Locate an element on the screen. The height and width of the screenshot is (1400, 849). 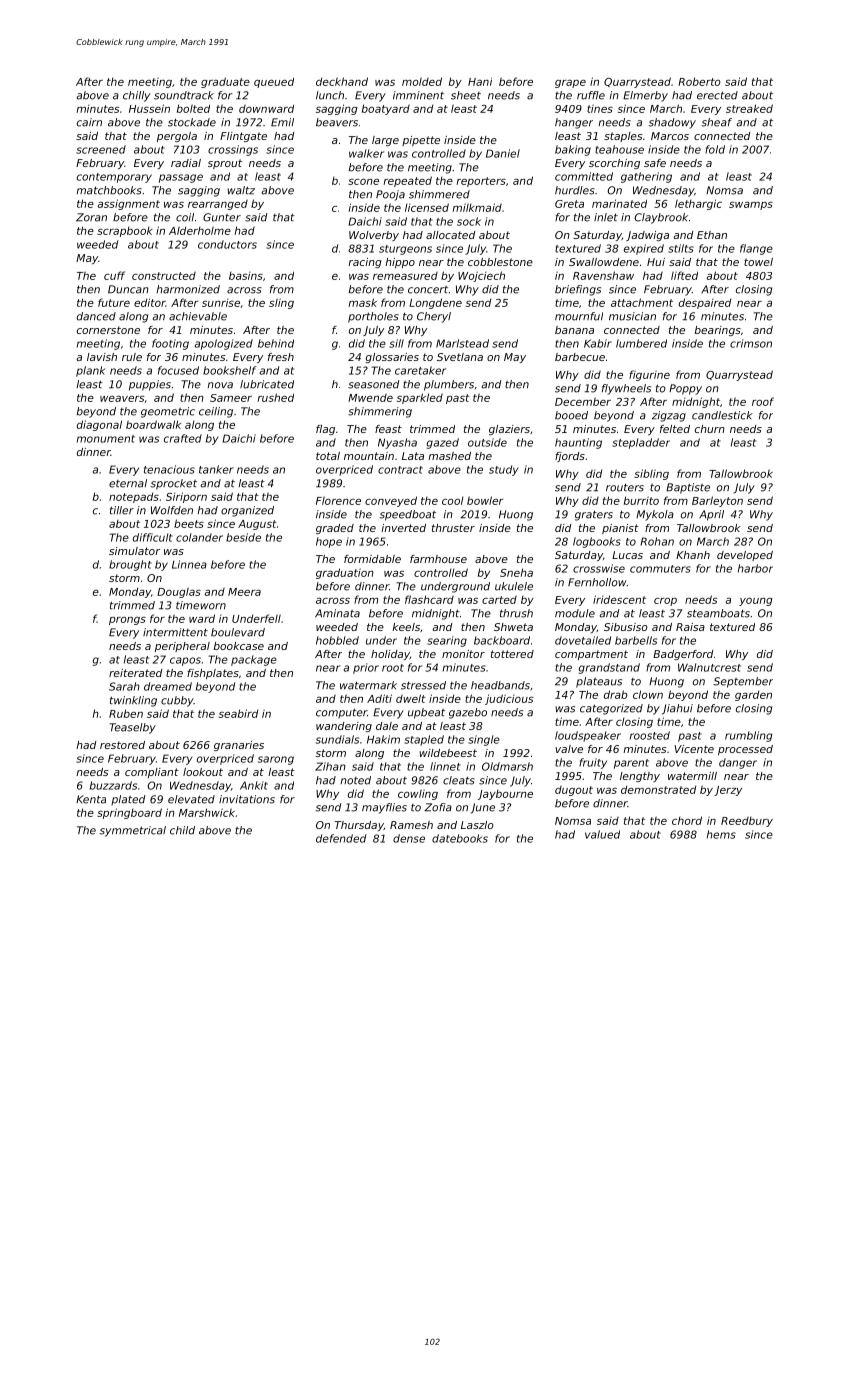
Mwende is located at coordinates (370, 398).
